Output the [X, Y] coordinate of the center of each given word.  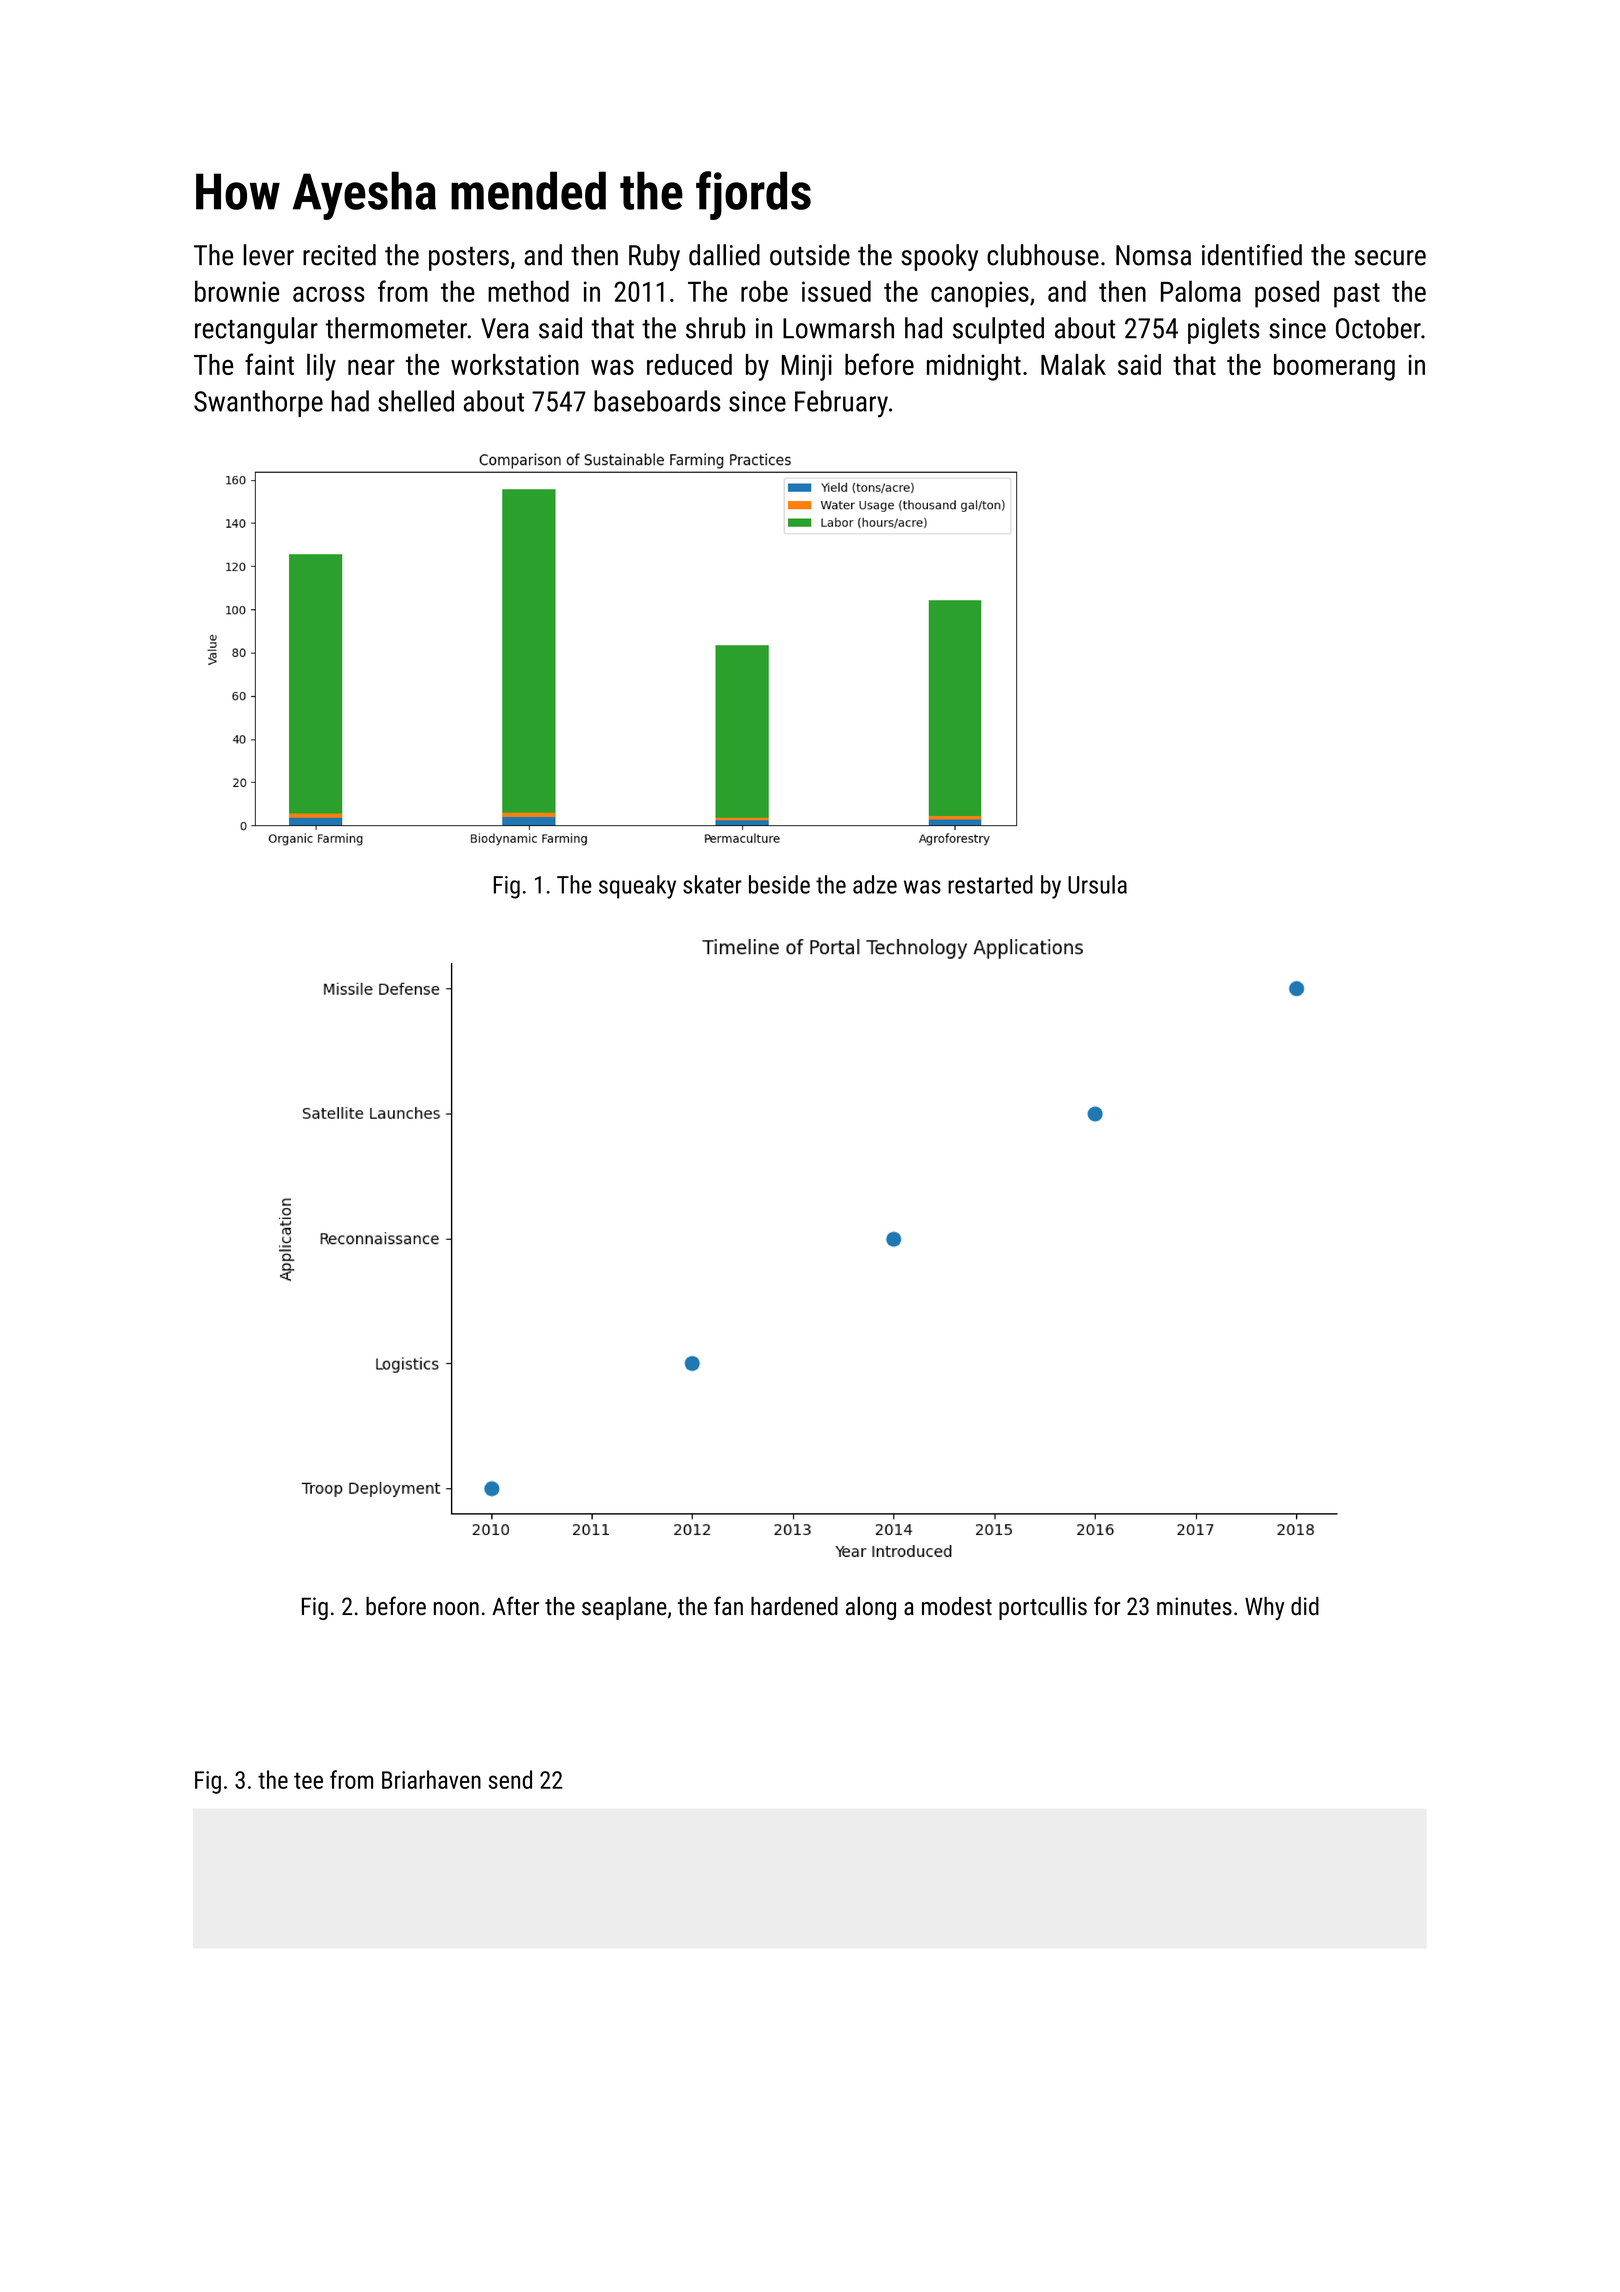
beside [779, 884]
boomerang [1334, 367]
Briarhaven [431, 1779]
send [510, 1779]
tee [308, 1780]
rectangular [256, 330]
